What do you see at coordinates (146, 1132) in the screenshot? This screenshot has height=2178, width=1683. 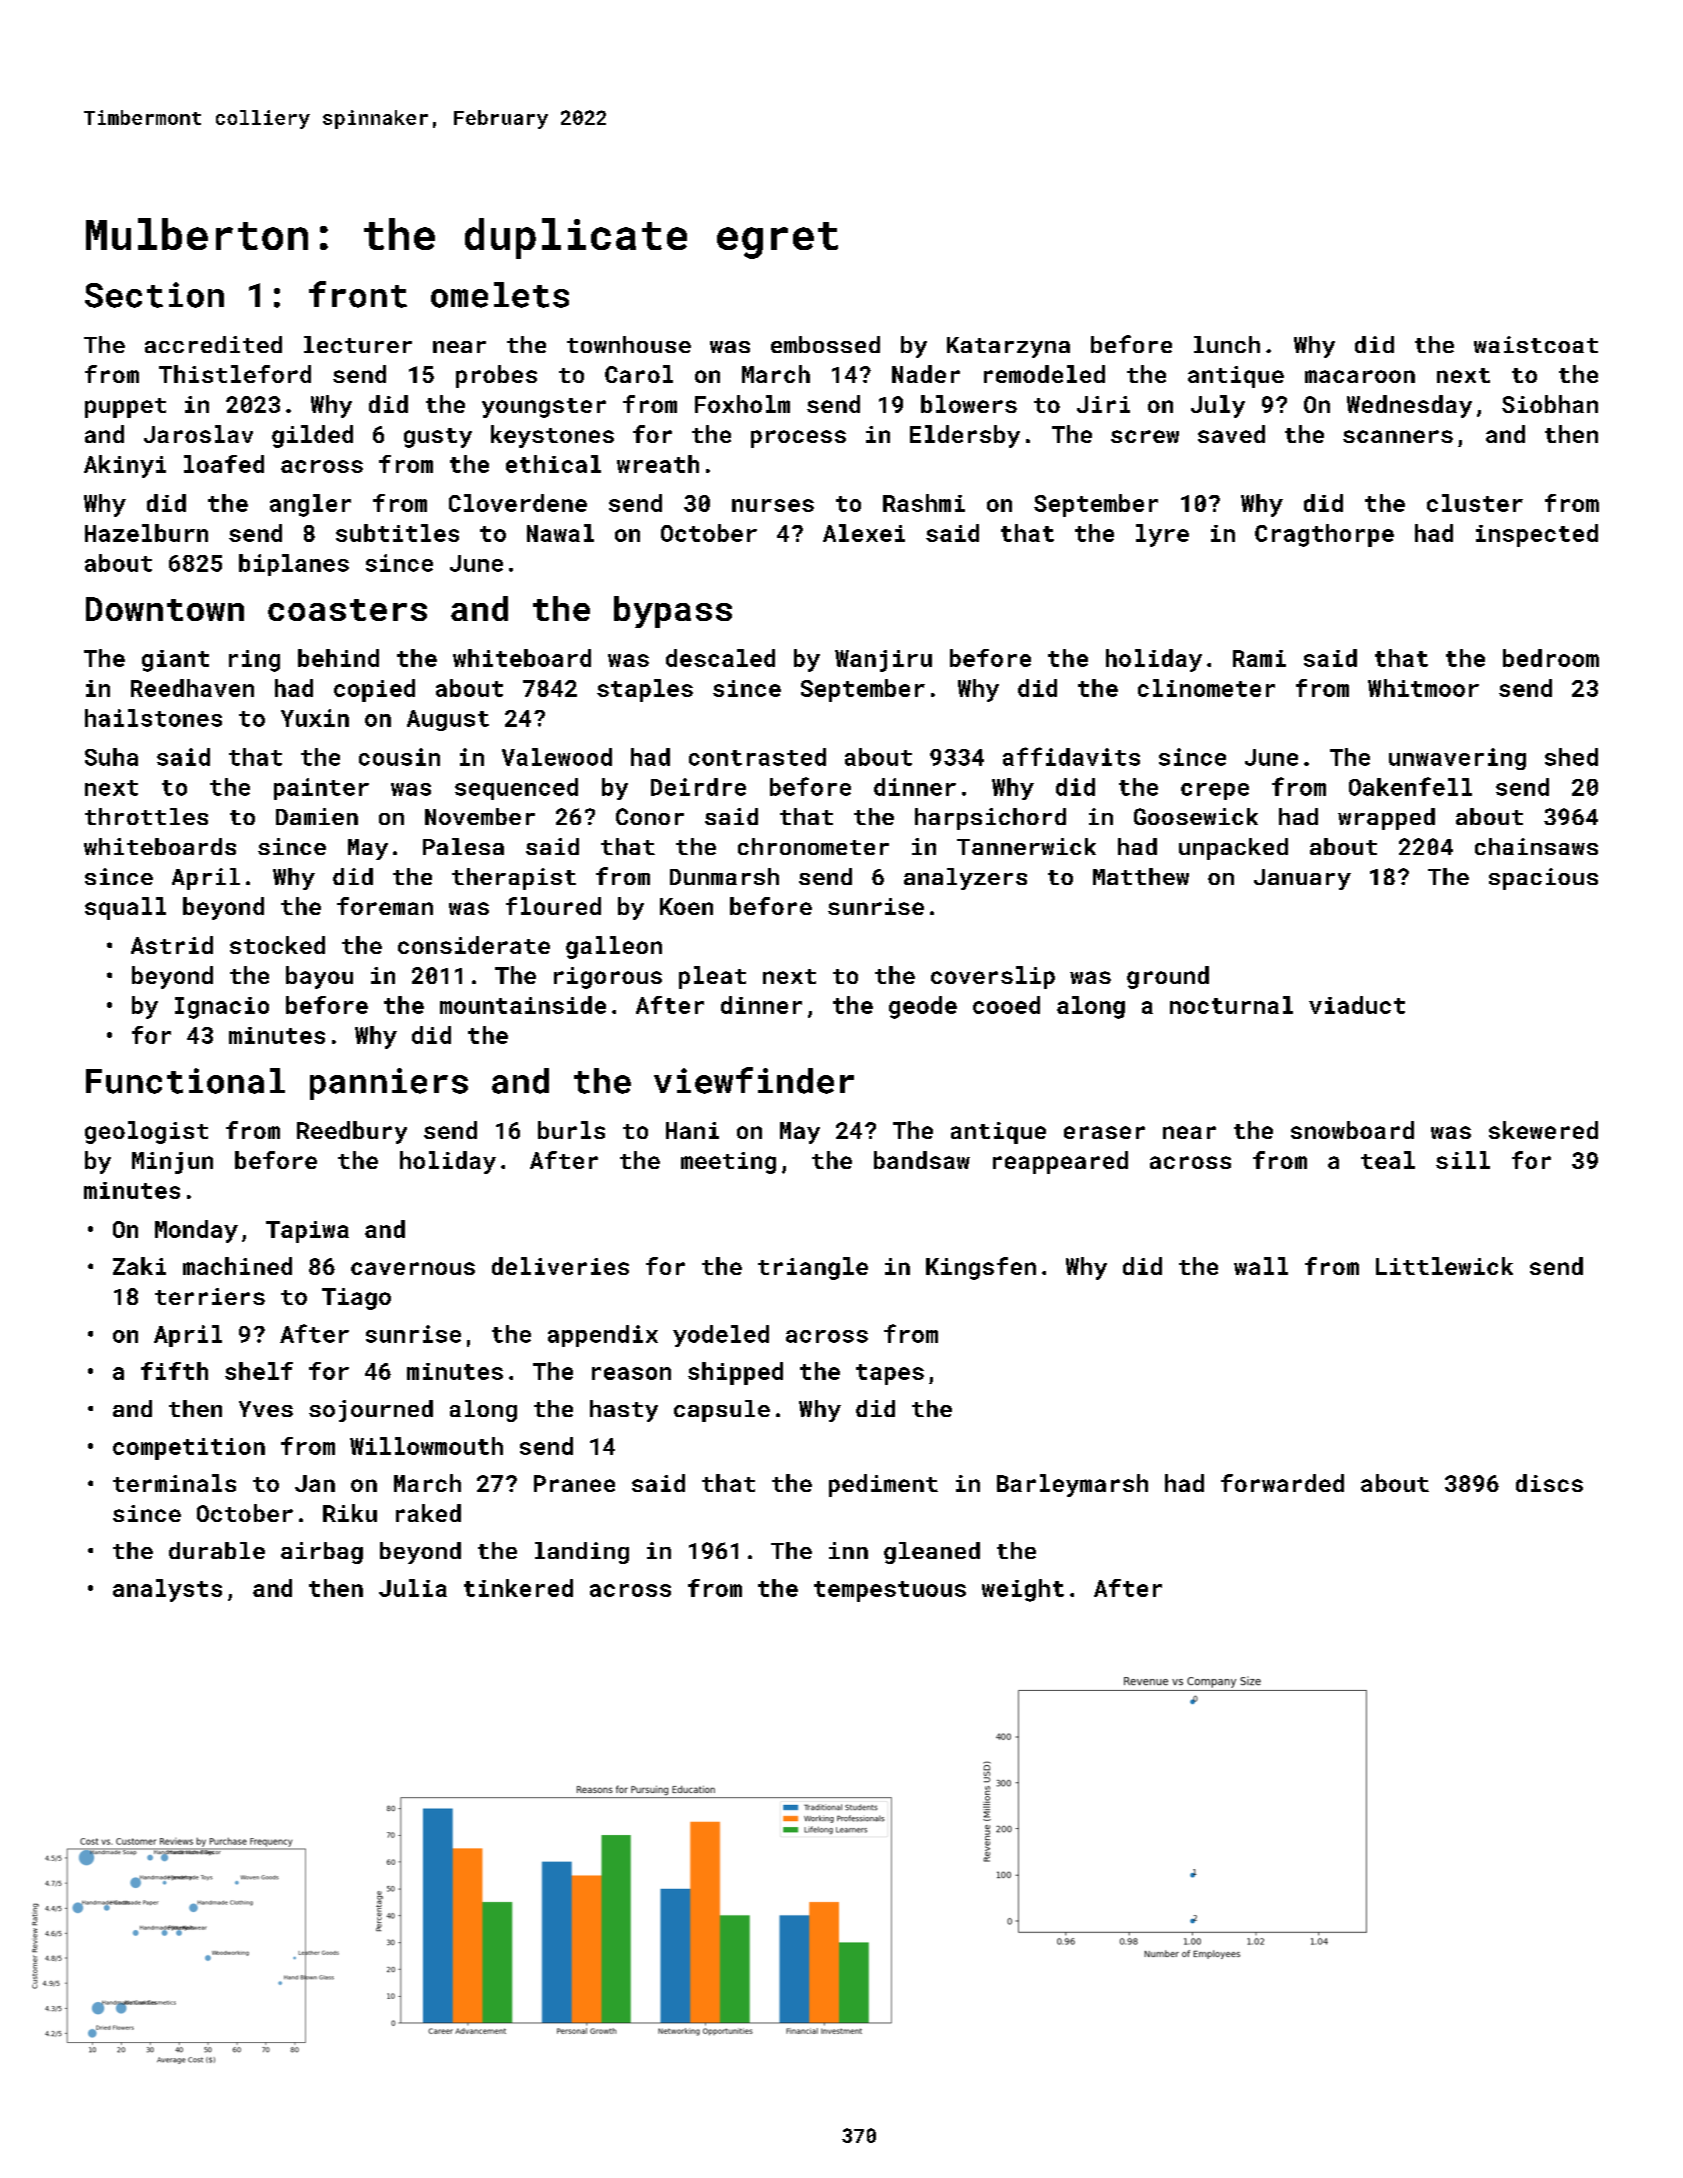 I see `geologist` at bounding box center [146, 1132].
